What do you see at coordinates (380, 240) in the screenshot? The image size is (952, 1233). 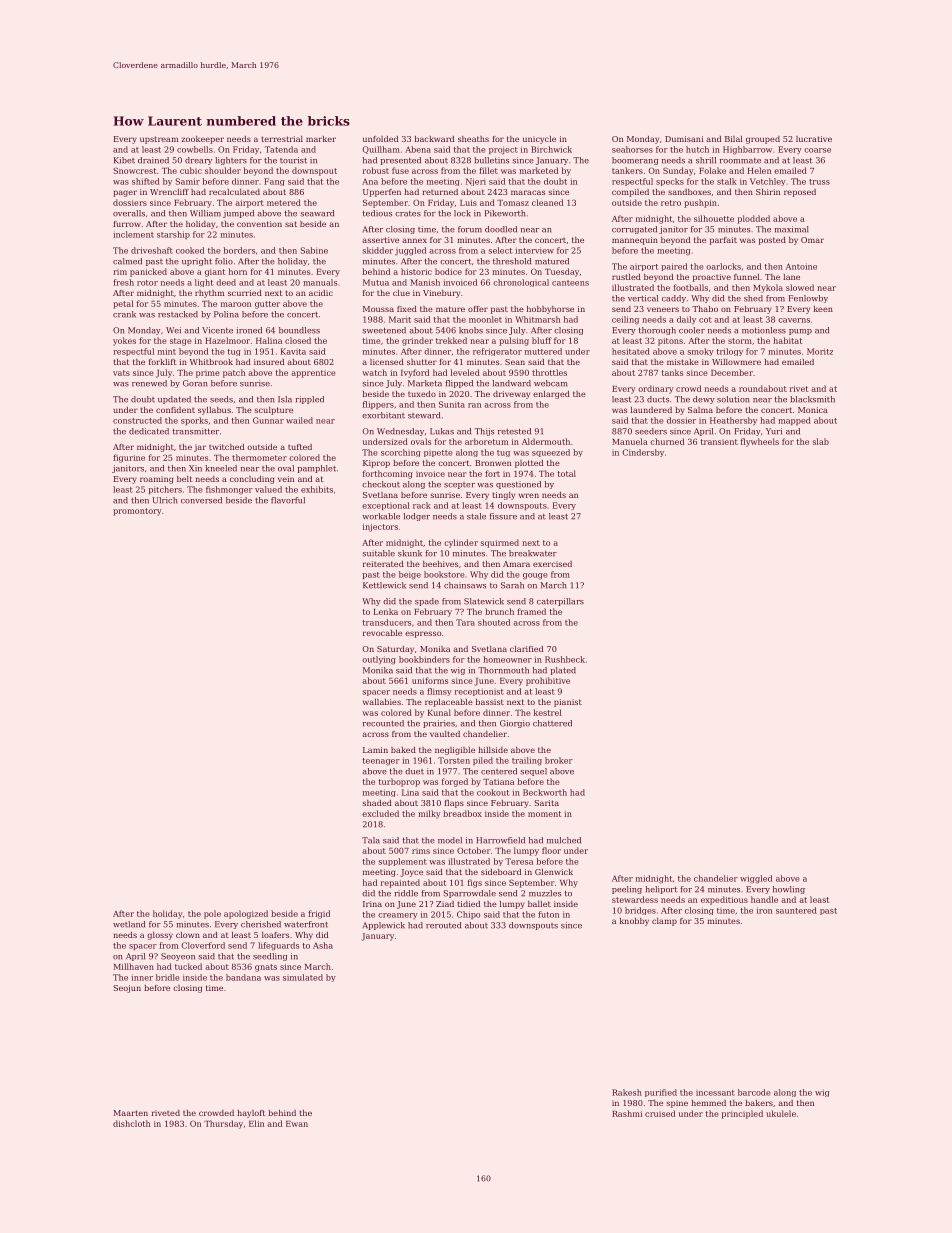 I see `assertive` at bounding box center [380, 240].
